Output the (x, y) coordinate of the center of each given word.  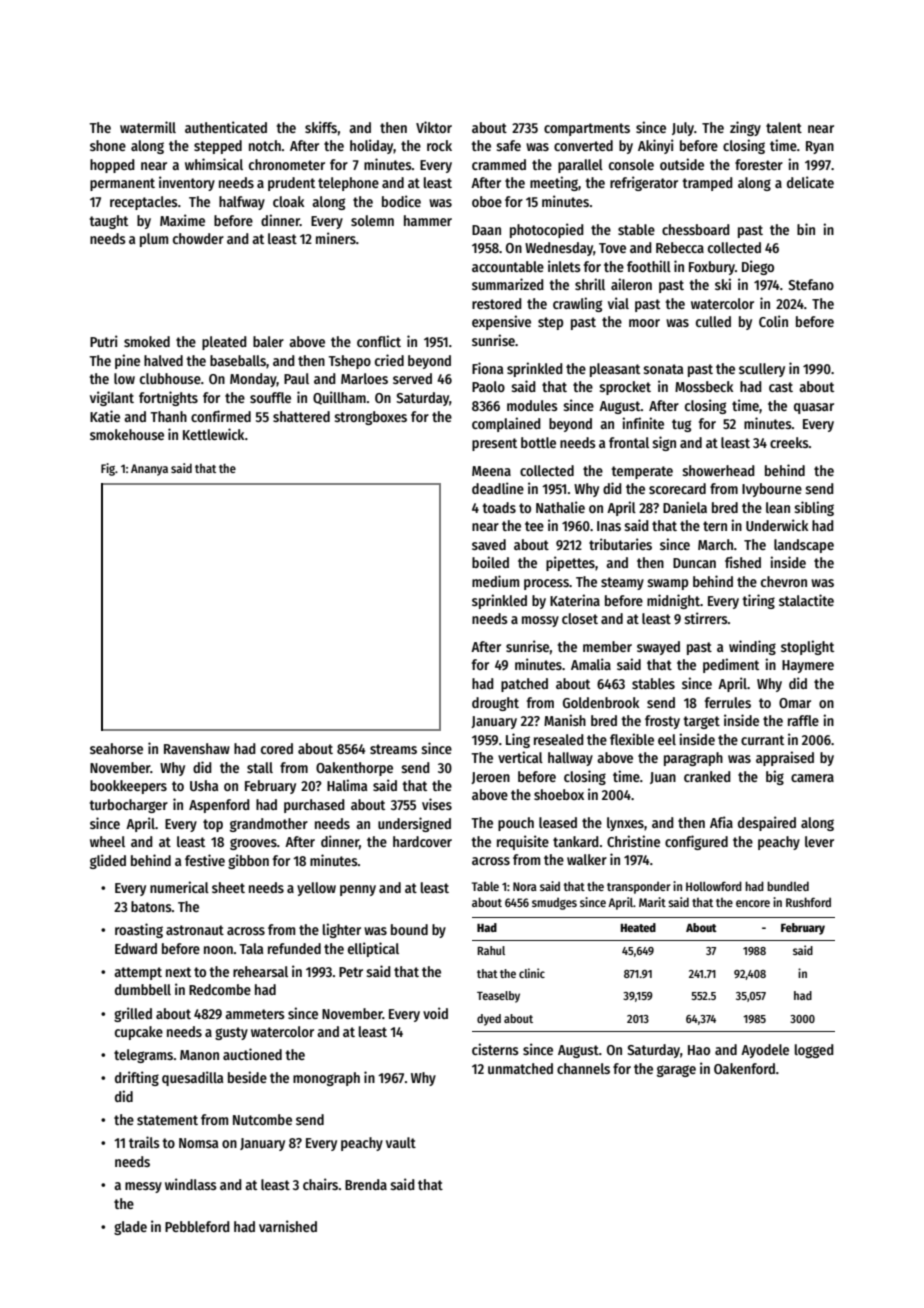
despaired (767, 823)
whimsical (214, 164)
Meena (491, 471)
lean (778, 507)
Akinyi (656, 146)
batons (151, 906)
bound (409, 929)
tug (681, 425)
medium (495, 581)
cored (277, 748)
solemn (372, 220)
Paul (296, 378)
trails (144, 1142)
